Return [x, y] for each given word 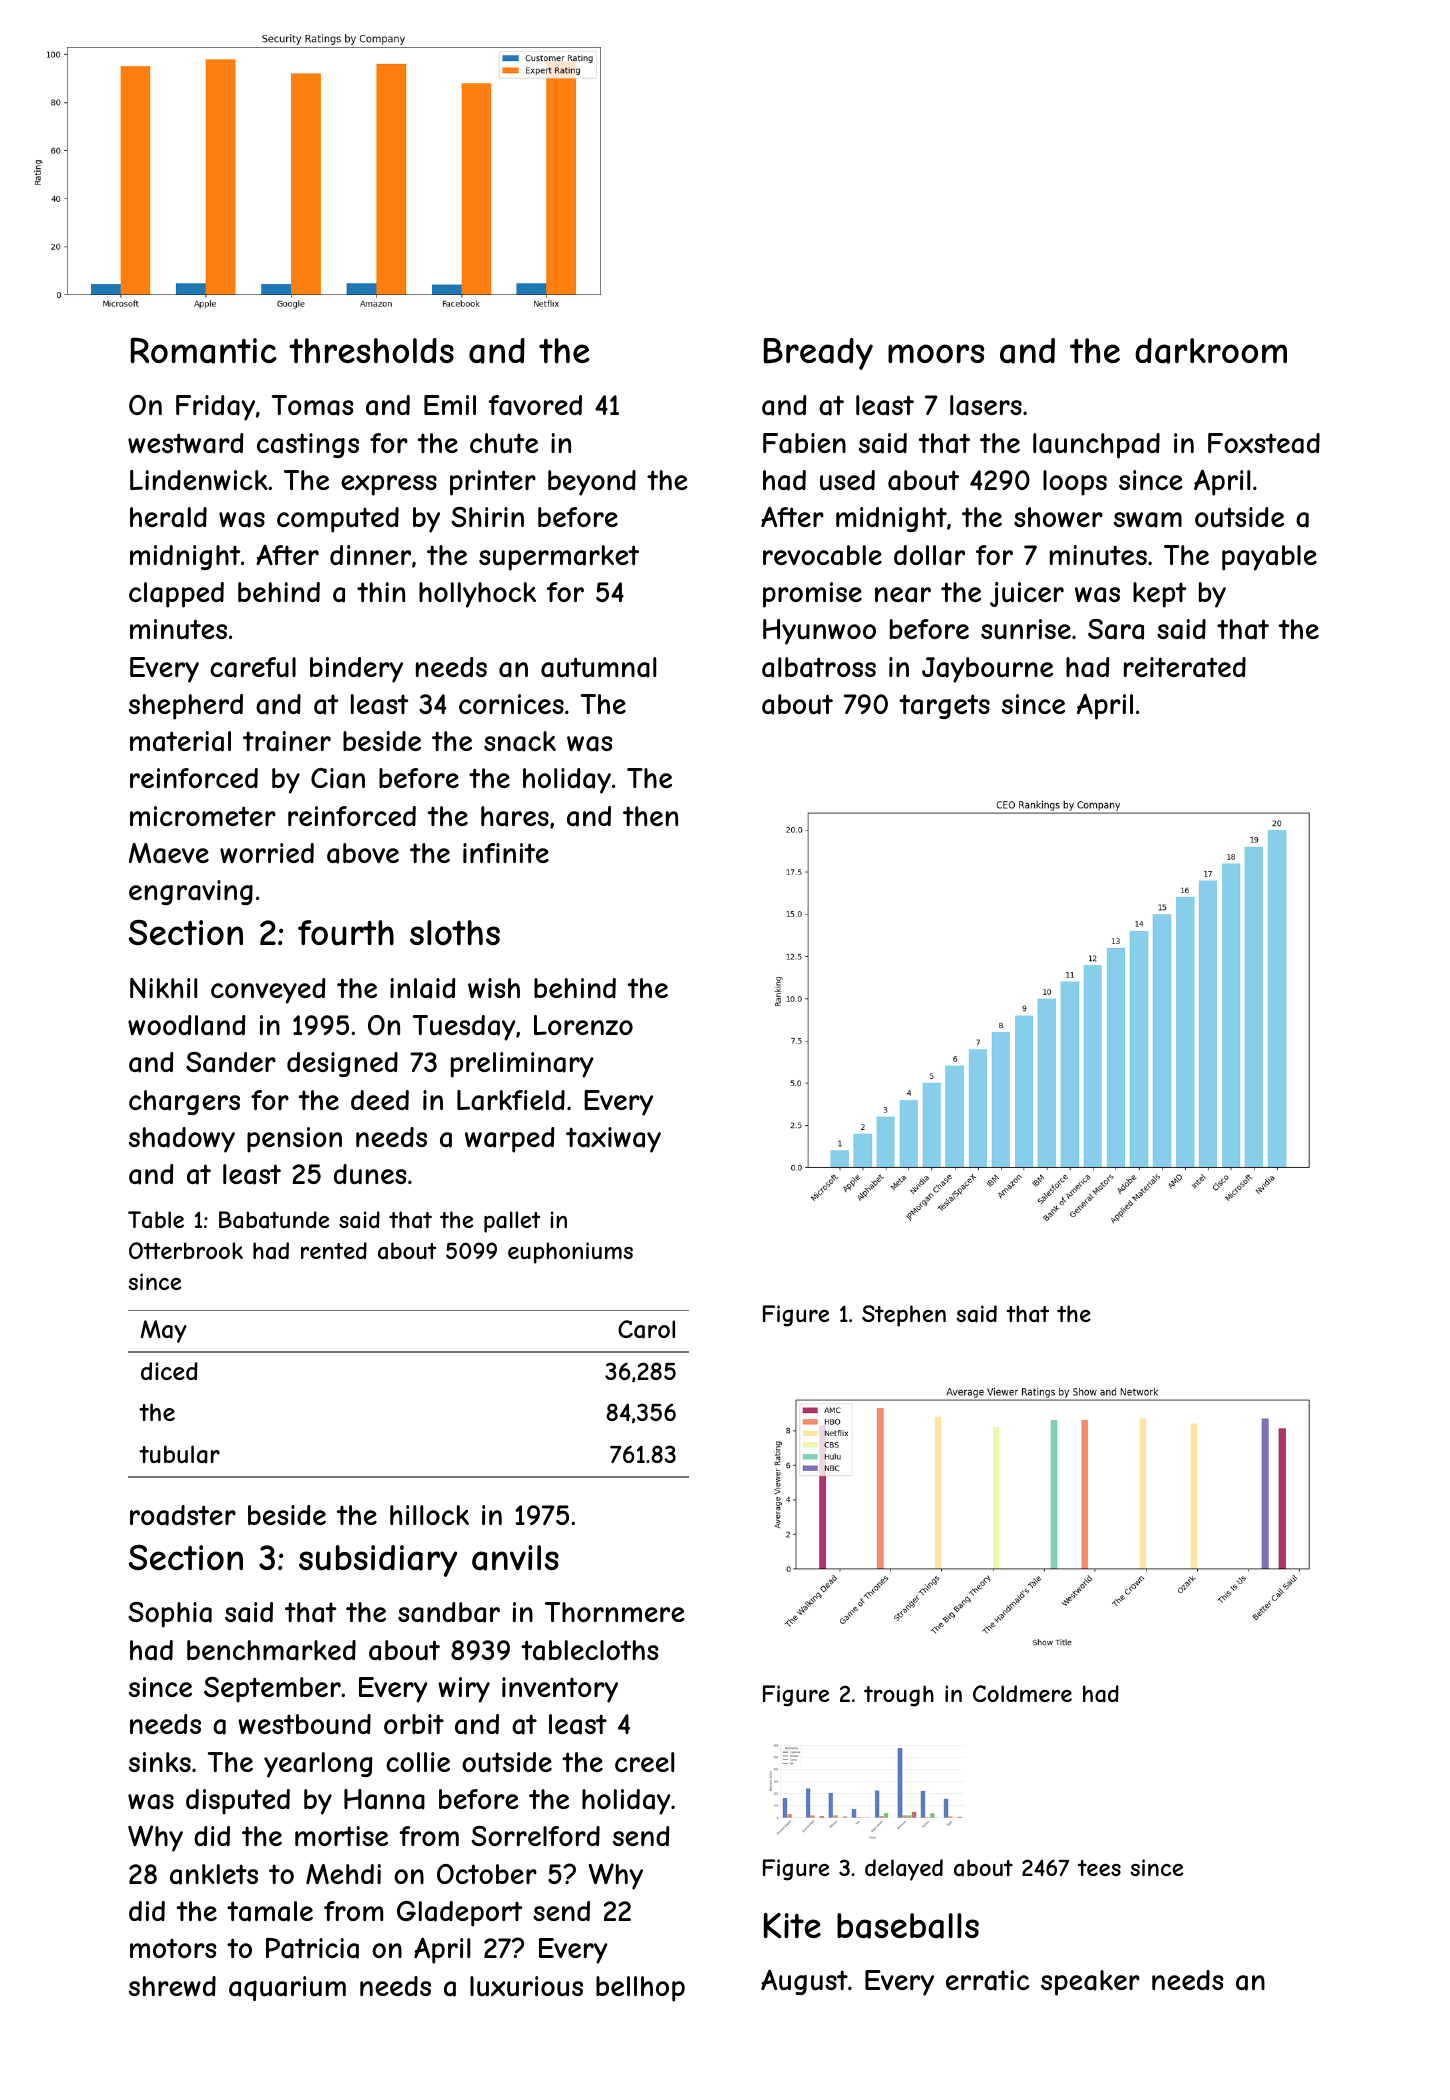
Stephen [904, 1316]
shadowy [182, 1140]
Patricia [312, 1948]
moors [936, 353]
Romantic [204, 351]
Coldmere [1022, 1693]
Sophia [170, 1615]
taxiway [613, 1140]
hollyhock [477, 595]
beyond [592, 483]
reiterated [1185, 667]
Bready [818, 354]
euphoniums [570, 1253]
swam [1148, 520]
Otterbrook [186, 1250]
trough [899, 1696]
